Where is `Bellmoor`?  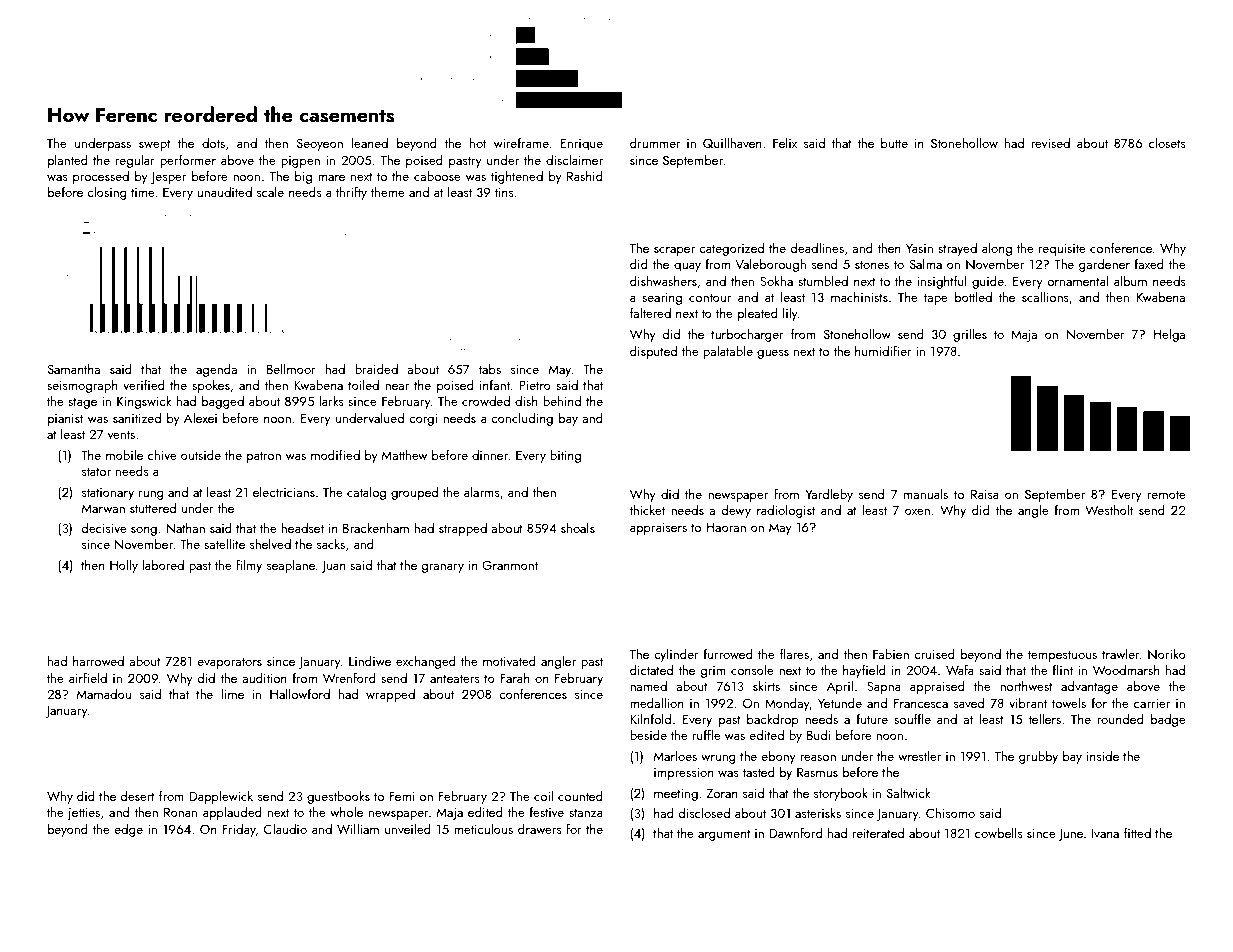
Bellmoor is located at coordinates (291, 369).
